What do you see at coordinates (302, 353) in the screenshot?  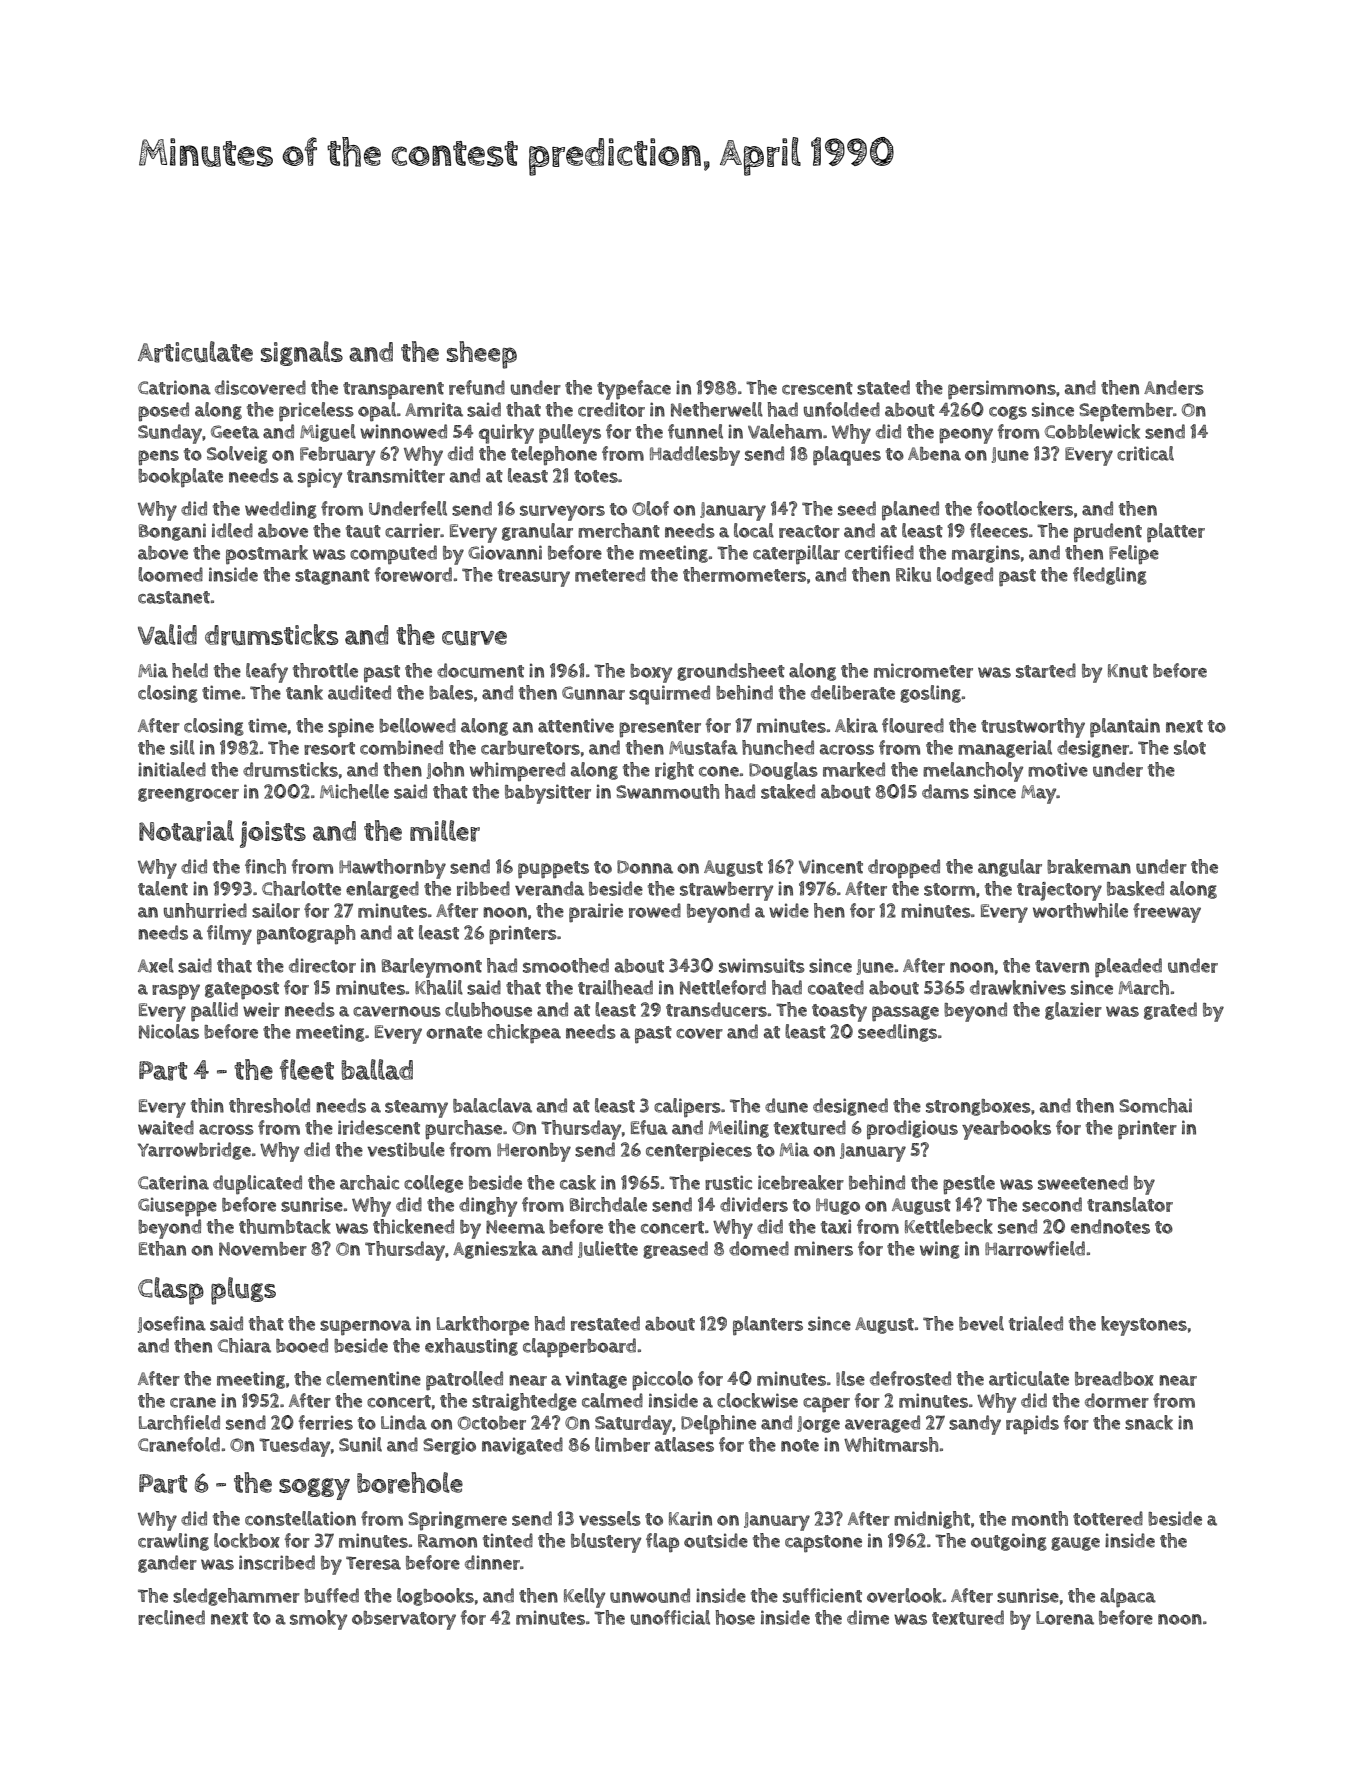 I see `signals` at bounding box center [302, 353].
